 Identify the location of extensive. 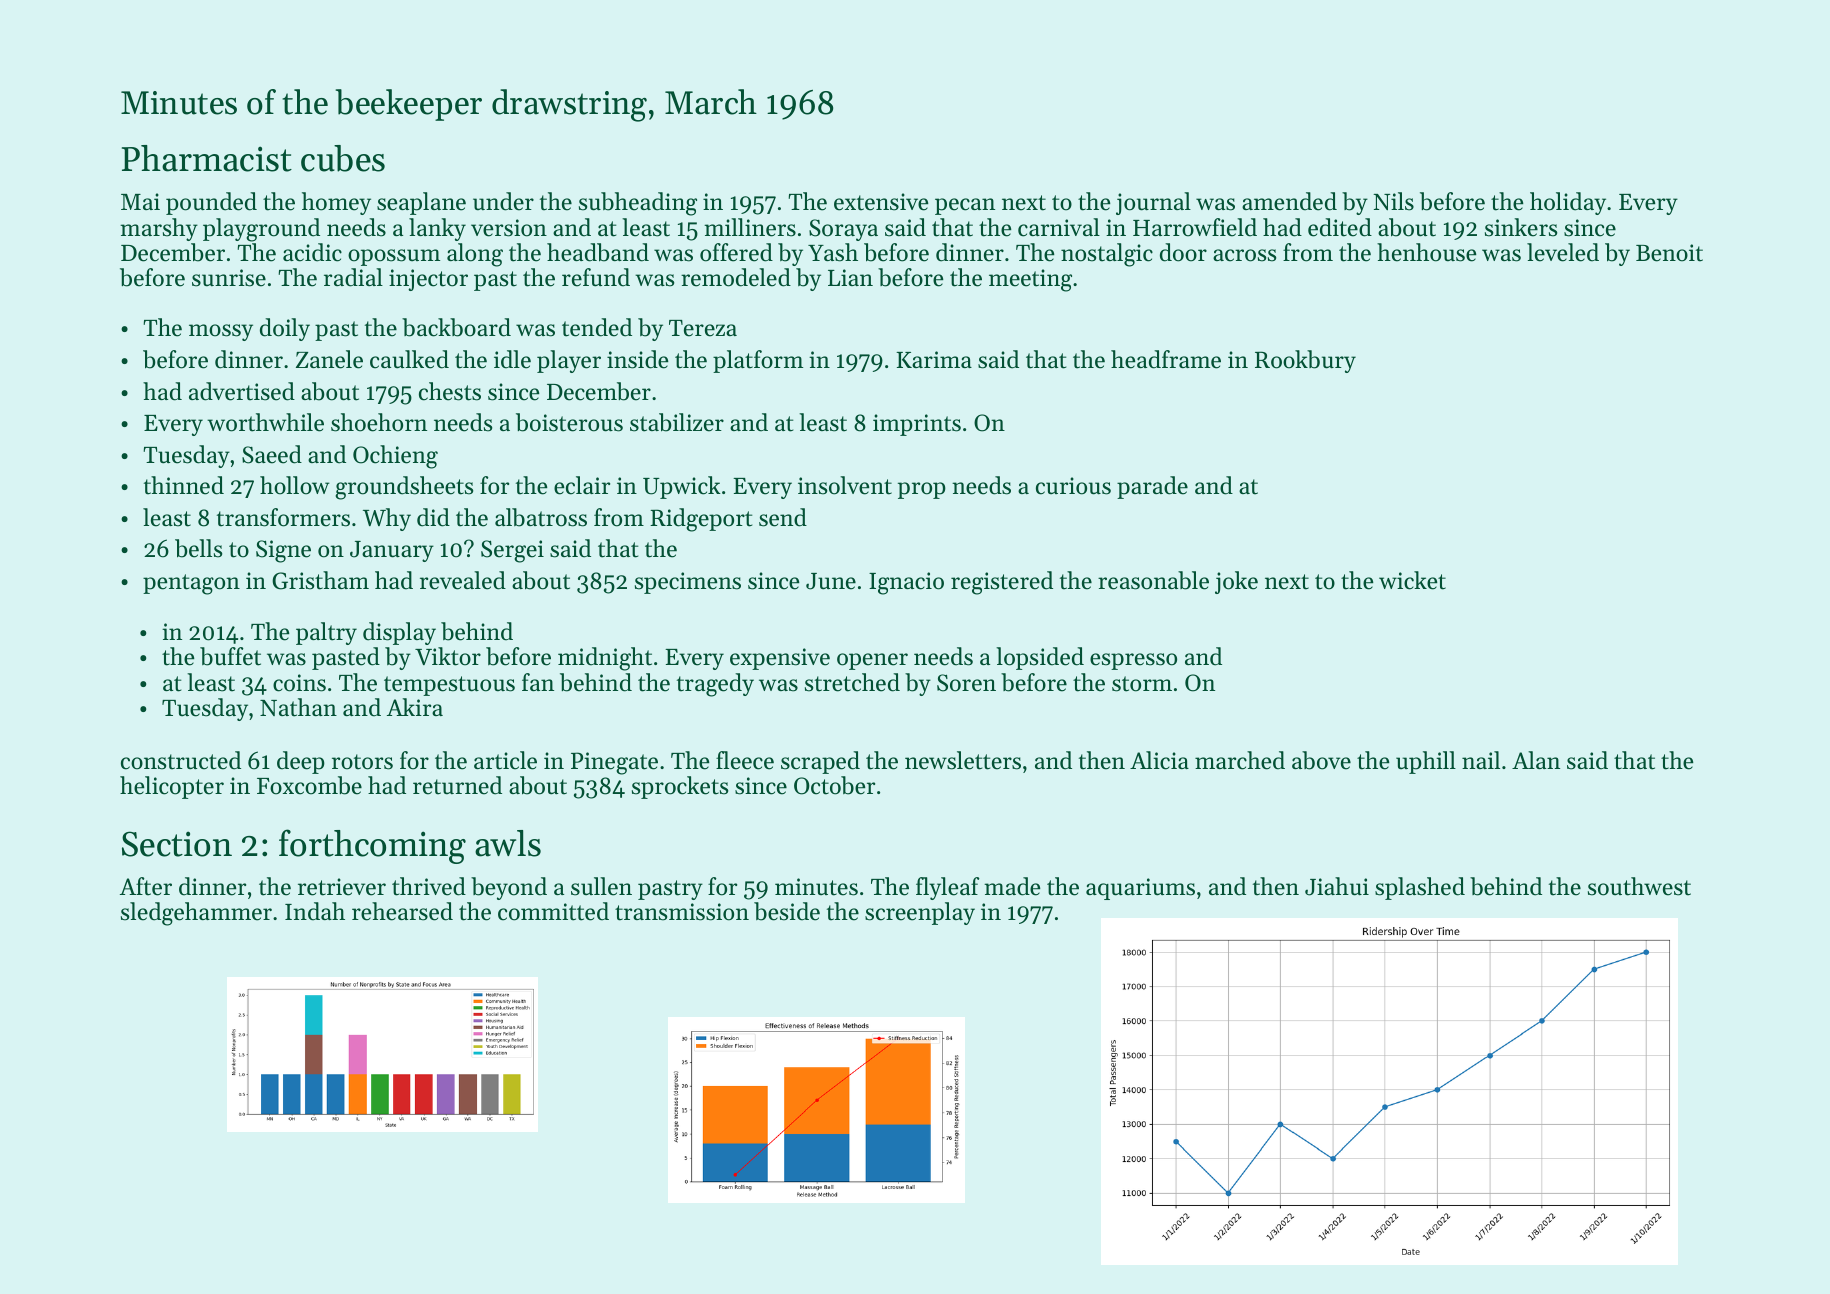
(881, 202).
